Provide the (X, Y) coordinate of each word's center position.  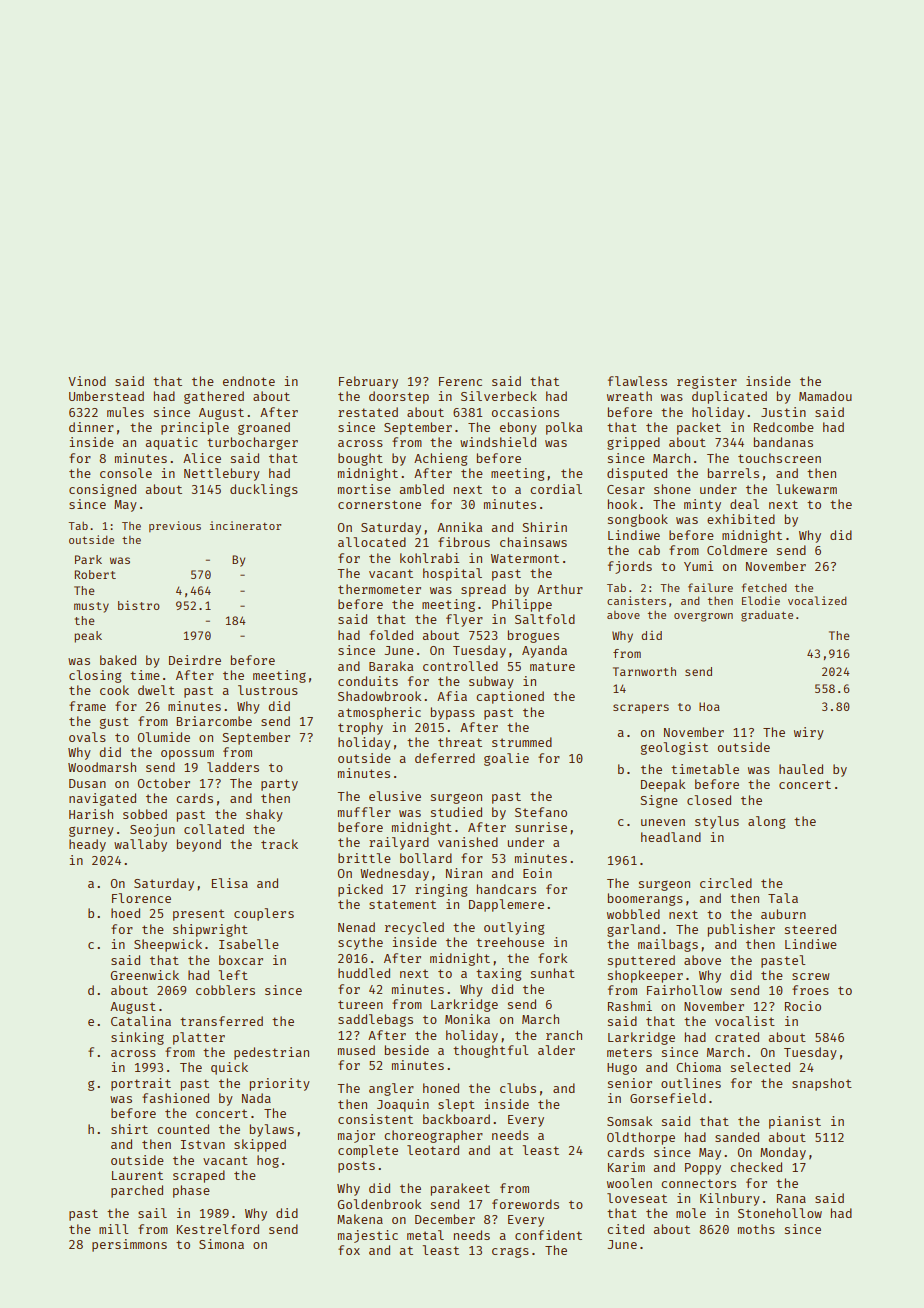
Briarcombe (214, 721)
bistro (139, 605)
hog (268, 1161)
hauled (801, 769)
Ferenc (460, 381)
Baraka (391, 666)
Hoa (709, 706)
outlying (514, 928)
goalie (506, 759)
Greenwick (145, 975)
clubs (518, 1088)
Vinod (87, 381)
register (707, 382)
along (766, 822)
